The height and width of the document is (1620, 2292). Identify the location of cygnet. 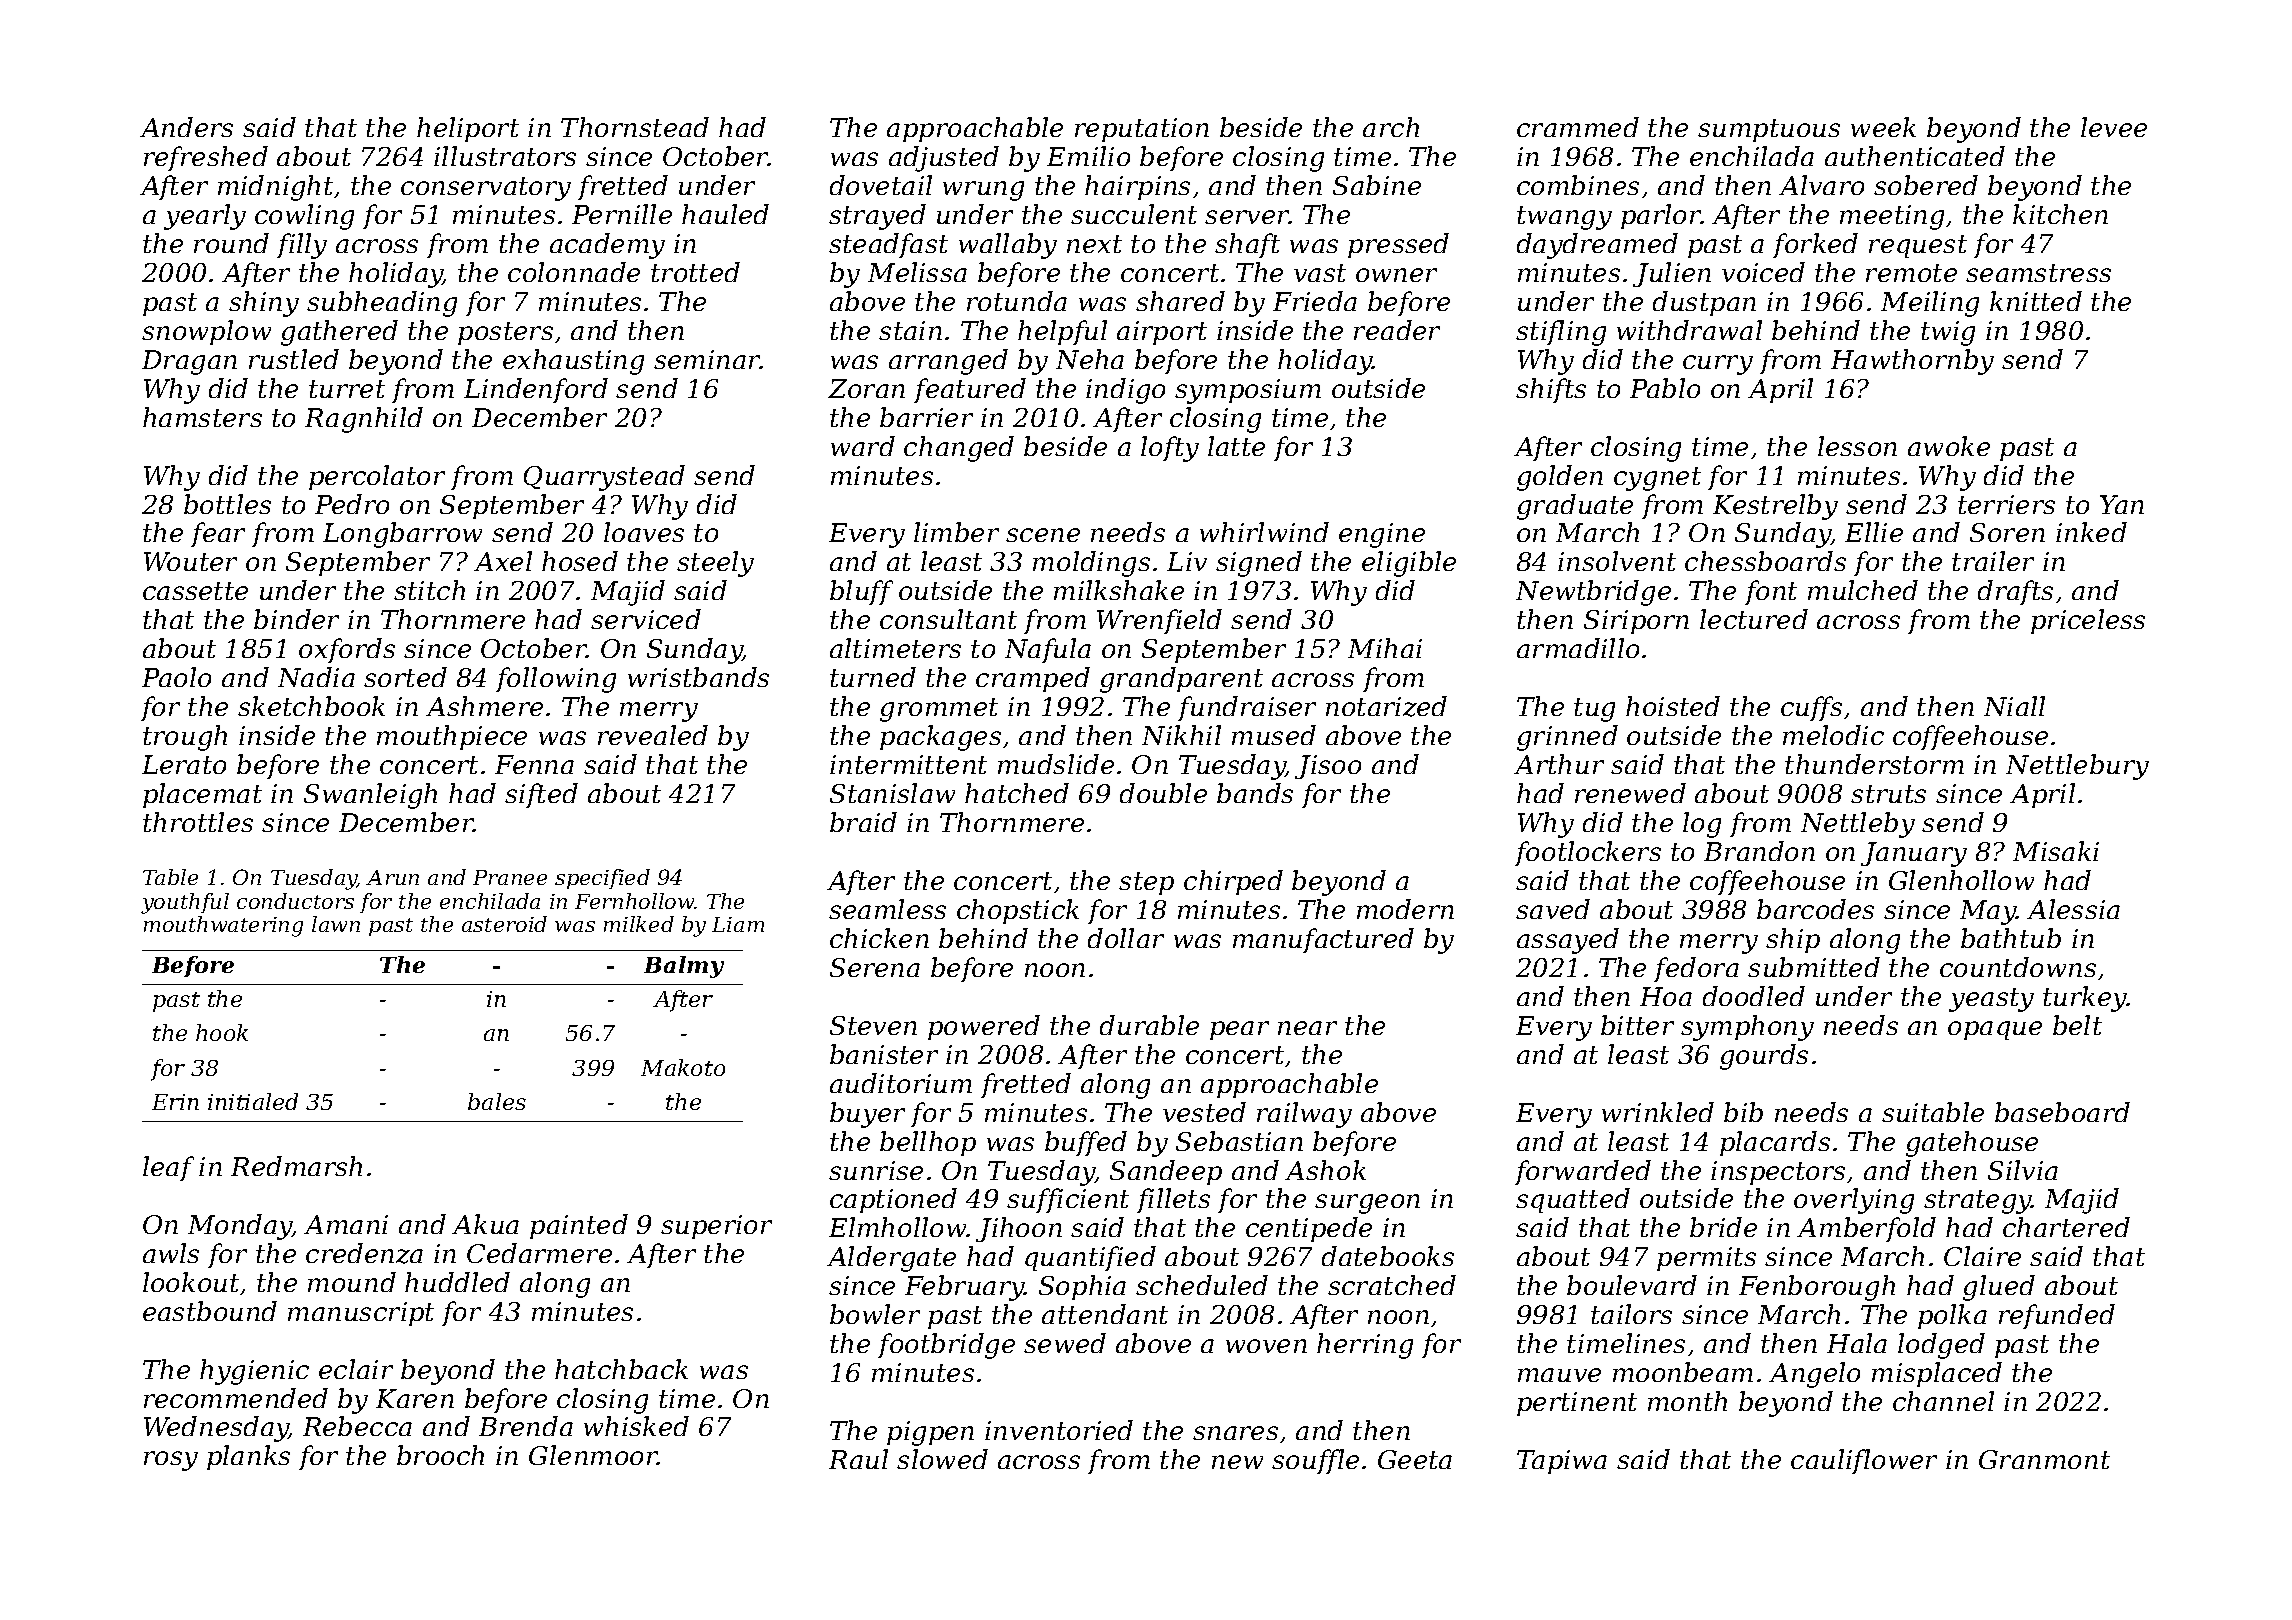
(1657, 479).
